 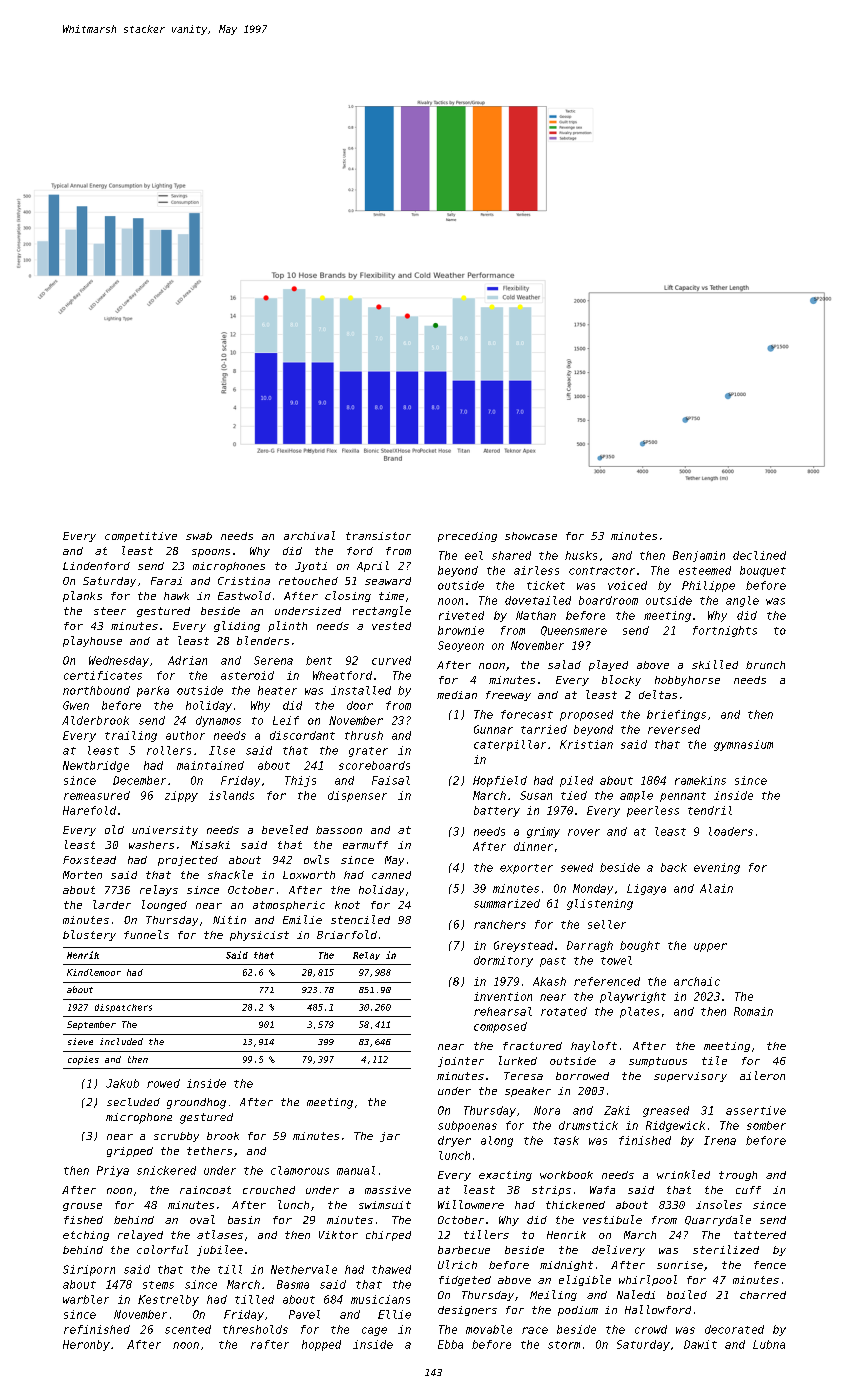 What do you see at coordinates (321, 1345) in the screenshot?
I see `hopped` at bounding box center [321, 1345].
